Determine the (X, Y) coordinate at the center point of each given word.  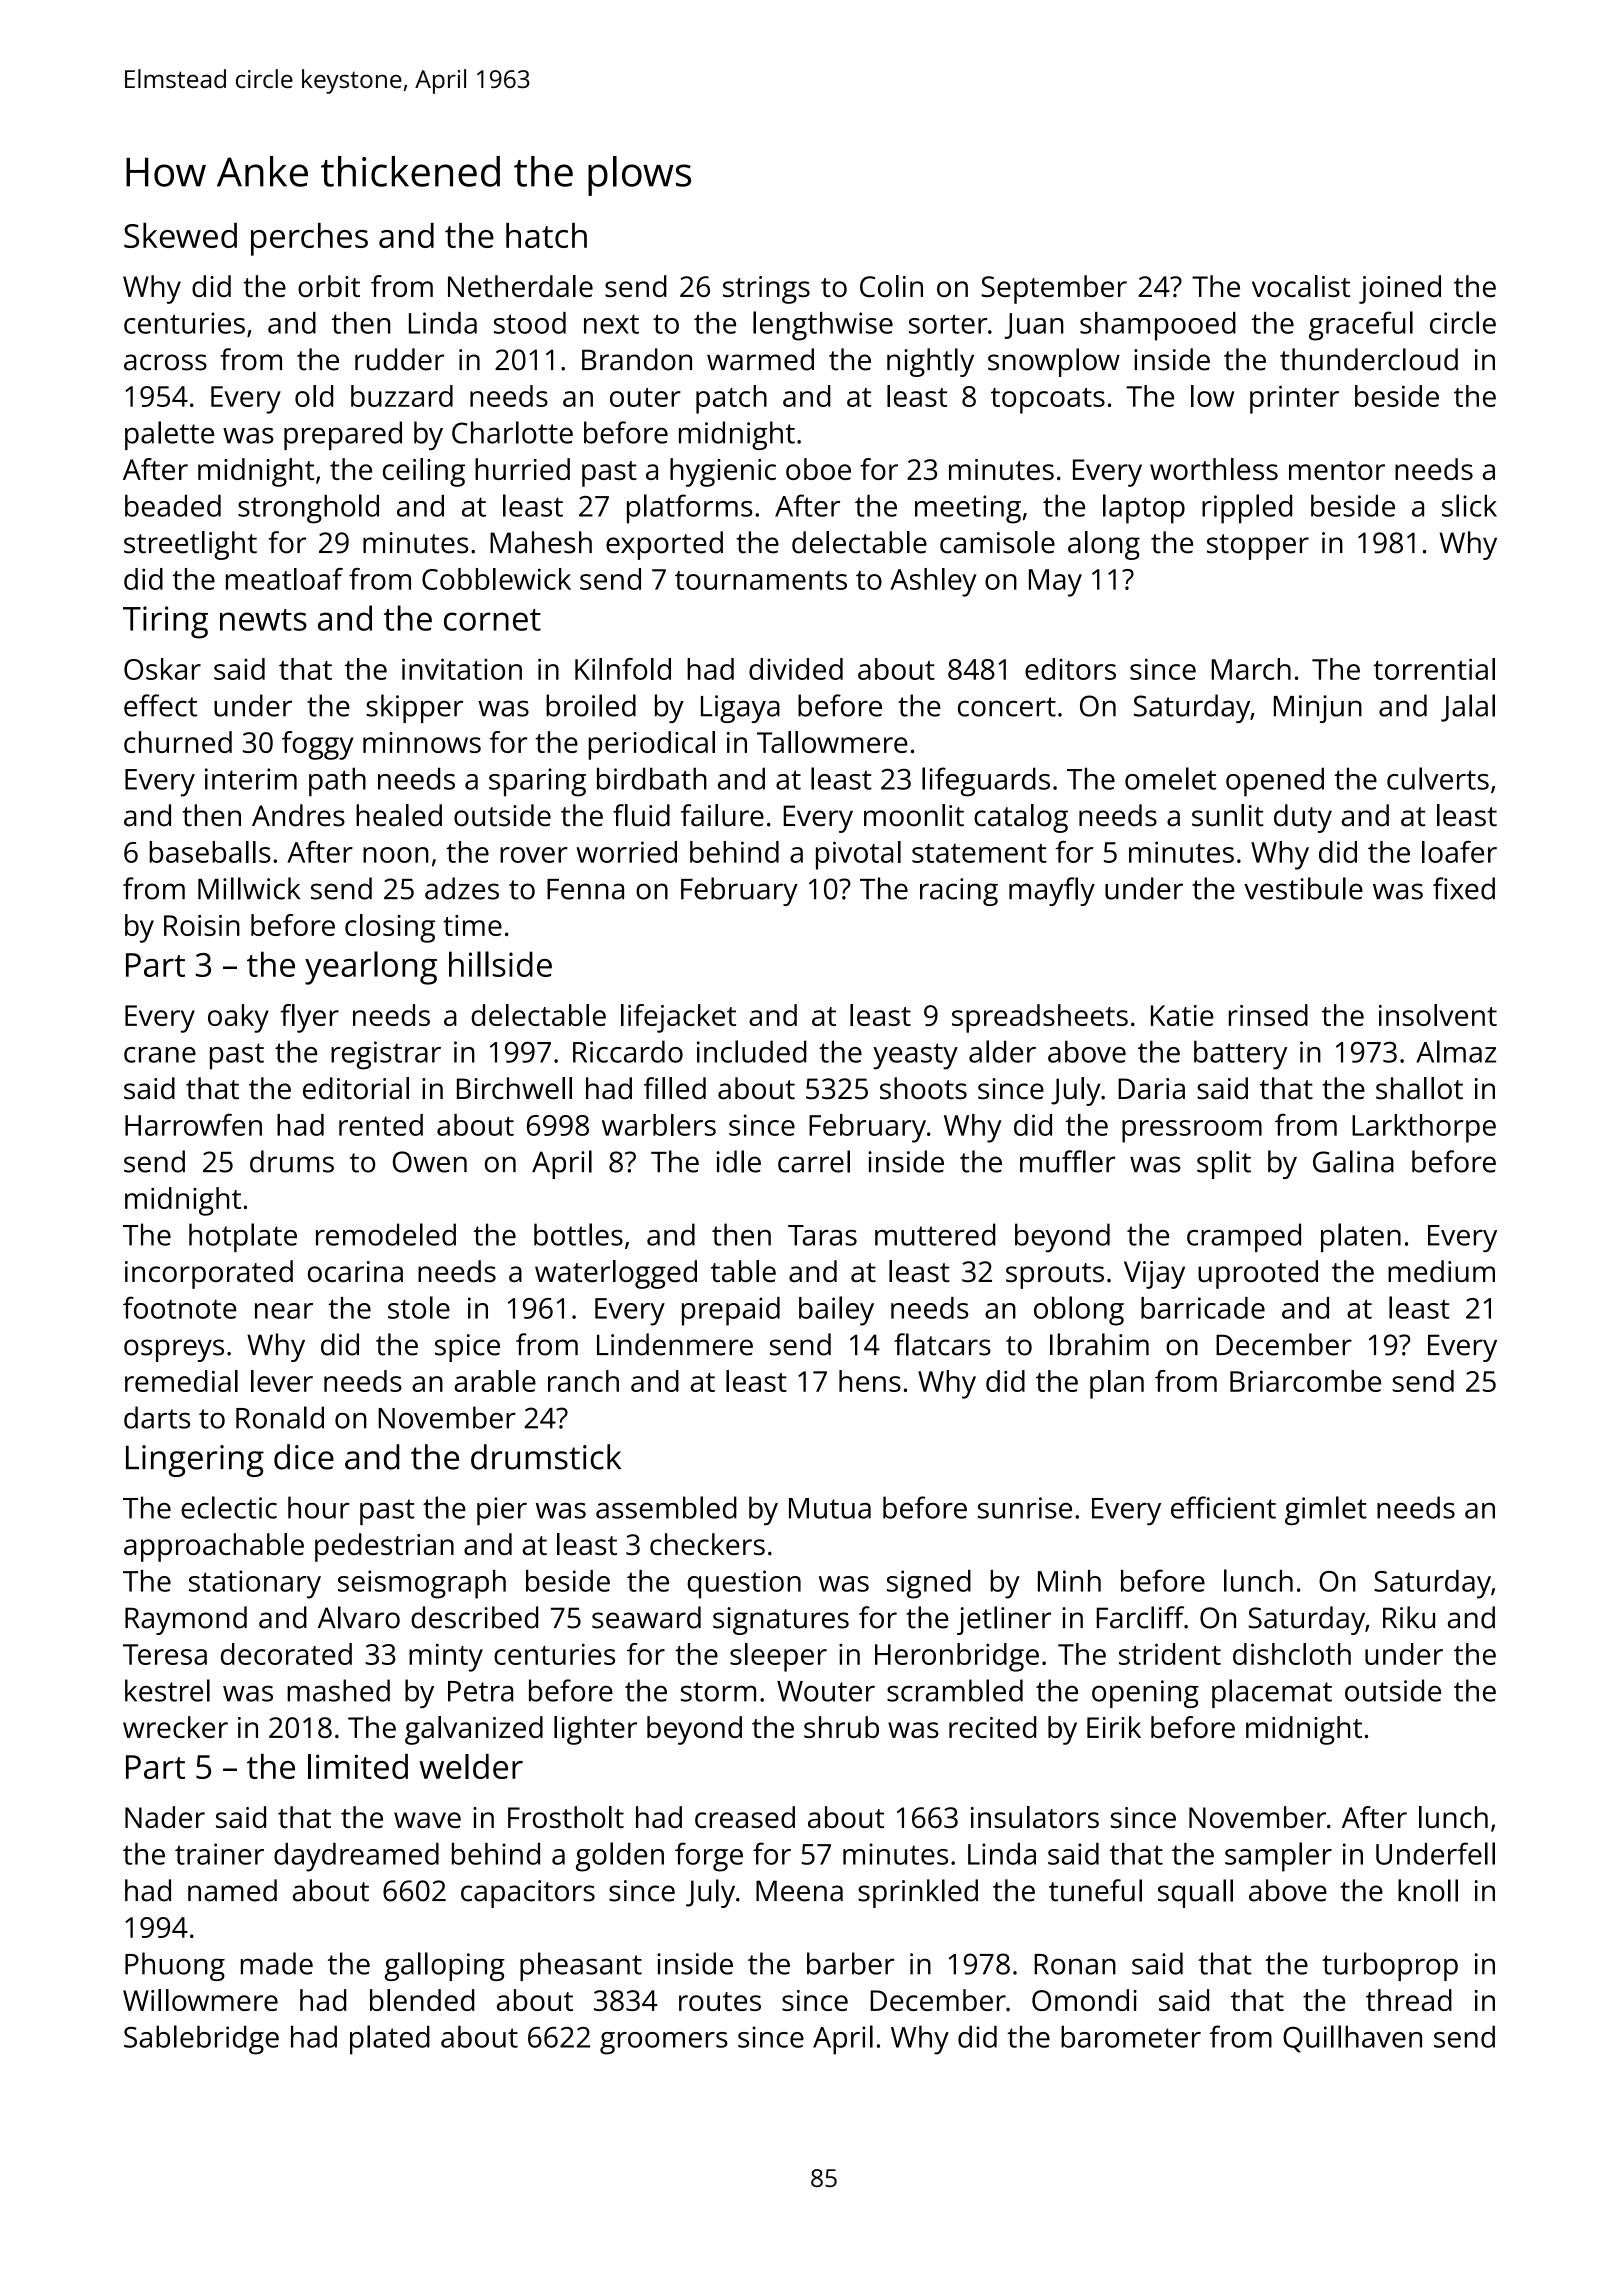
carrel (814, 1161)
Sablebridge (201, 2040)
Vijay (1154, 1275)
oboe (818, 469)
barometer (1131, 2036)
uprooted (1258, 1274)
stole (419, 1307)
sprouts (1055, 1276)
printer (1294, 399)
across (165, 362)
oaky (238, 1018)
